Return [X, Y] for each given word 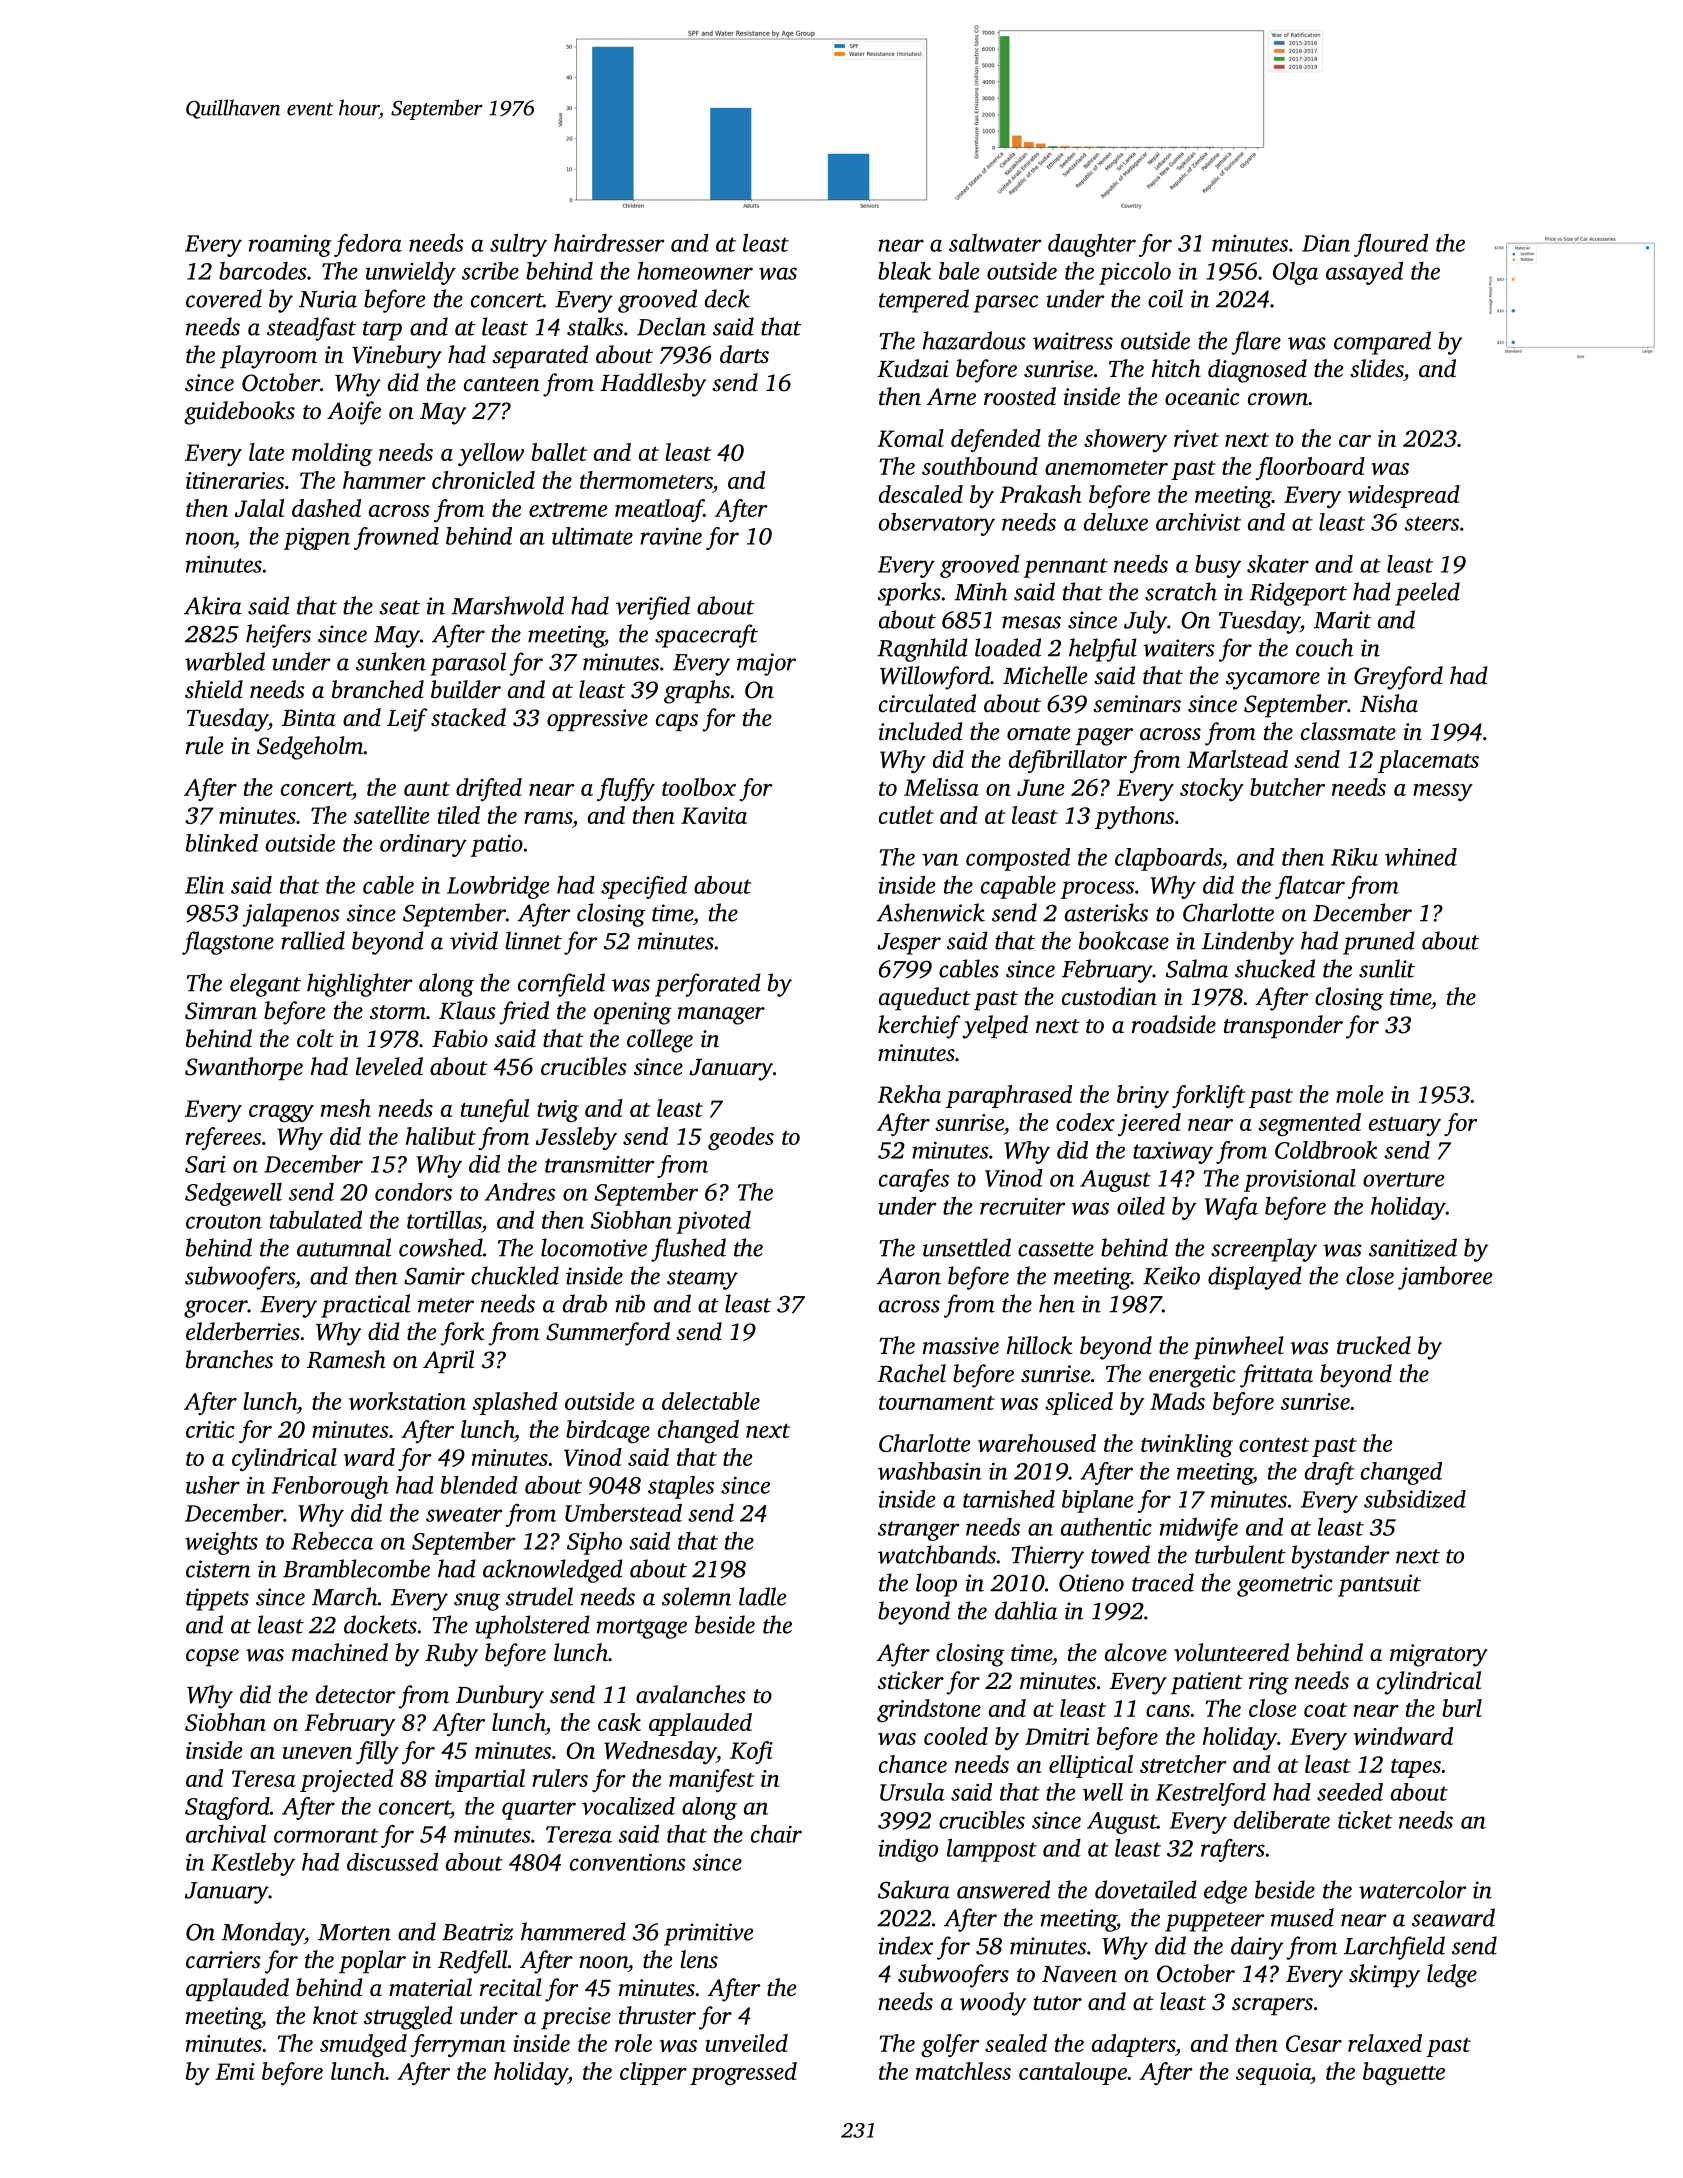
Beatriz [477, 1932]
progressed [743, 2073]
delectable [711, 1401]
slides [1377, 368]
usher [213, 1485]
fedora [368, 245]
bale [959, 271]
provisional [1300, 1180]
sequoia [1273, 2074]
